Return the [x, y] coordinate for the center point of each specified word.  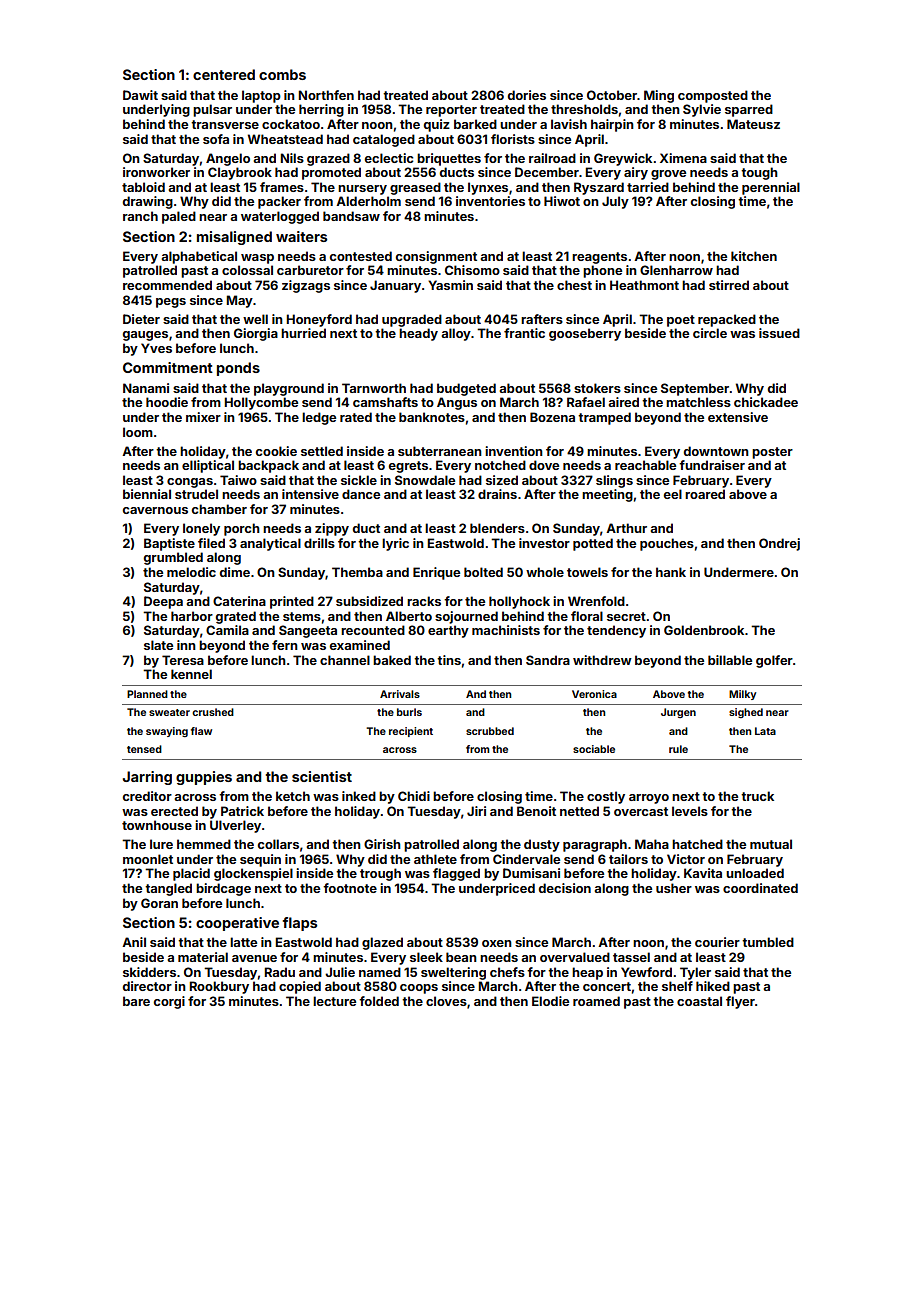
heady [418, 334]
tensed [144, 749]
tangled [168, 889]
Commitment [168, 367]
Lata [765, 731]
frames [282, 187]
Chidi [414, 796]
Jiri [476, 811]
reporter [451, 111]
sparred [749, 110]
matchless [698, 402]
